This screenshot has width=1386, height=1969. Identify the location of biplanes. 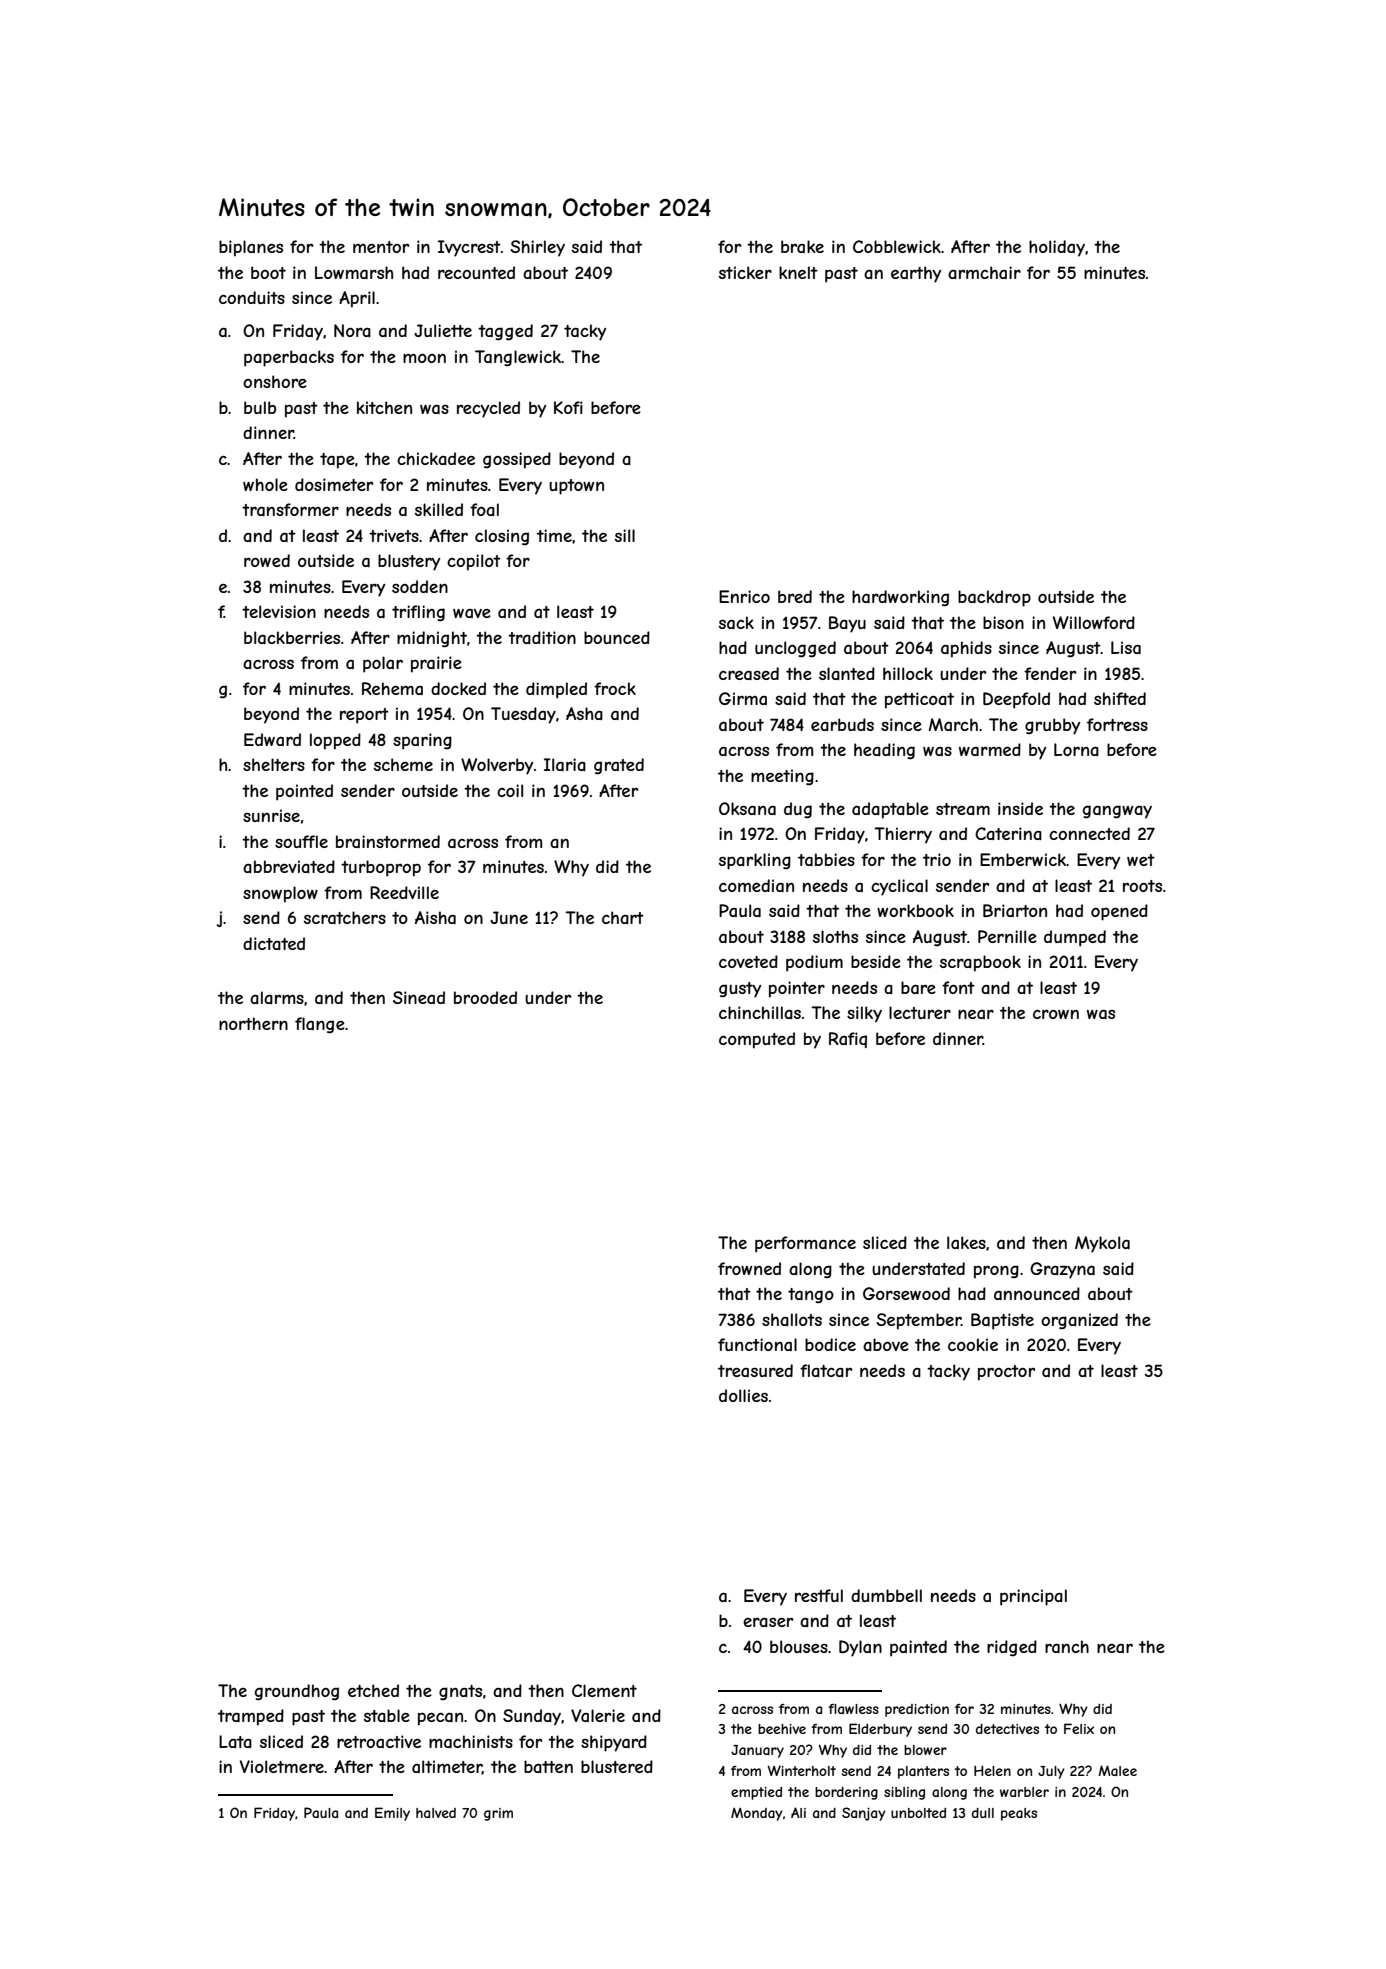
(251, 248).
